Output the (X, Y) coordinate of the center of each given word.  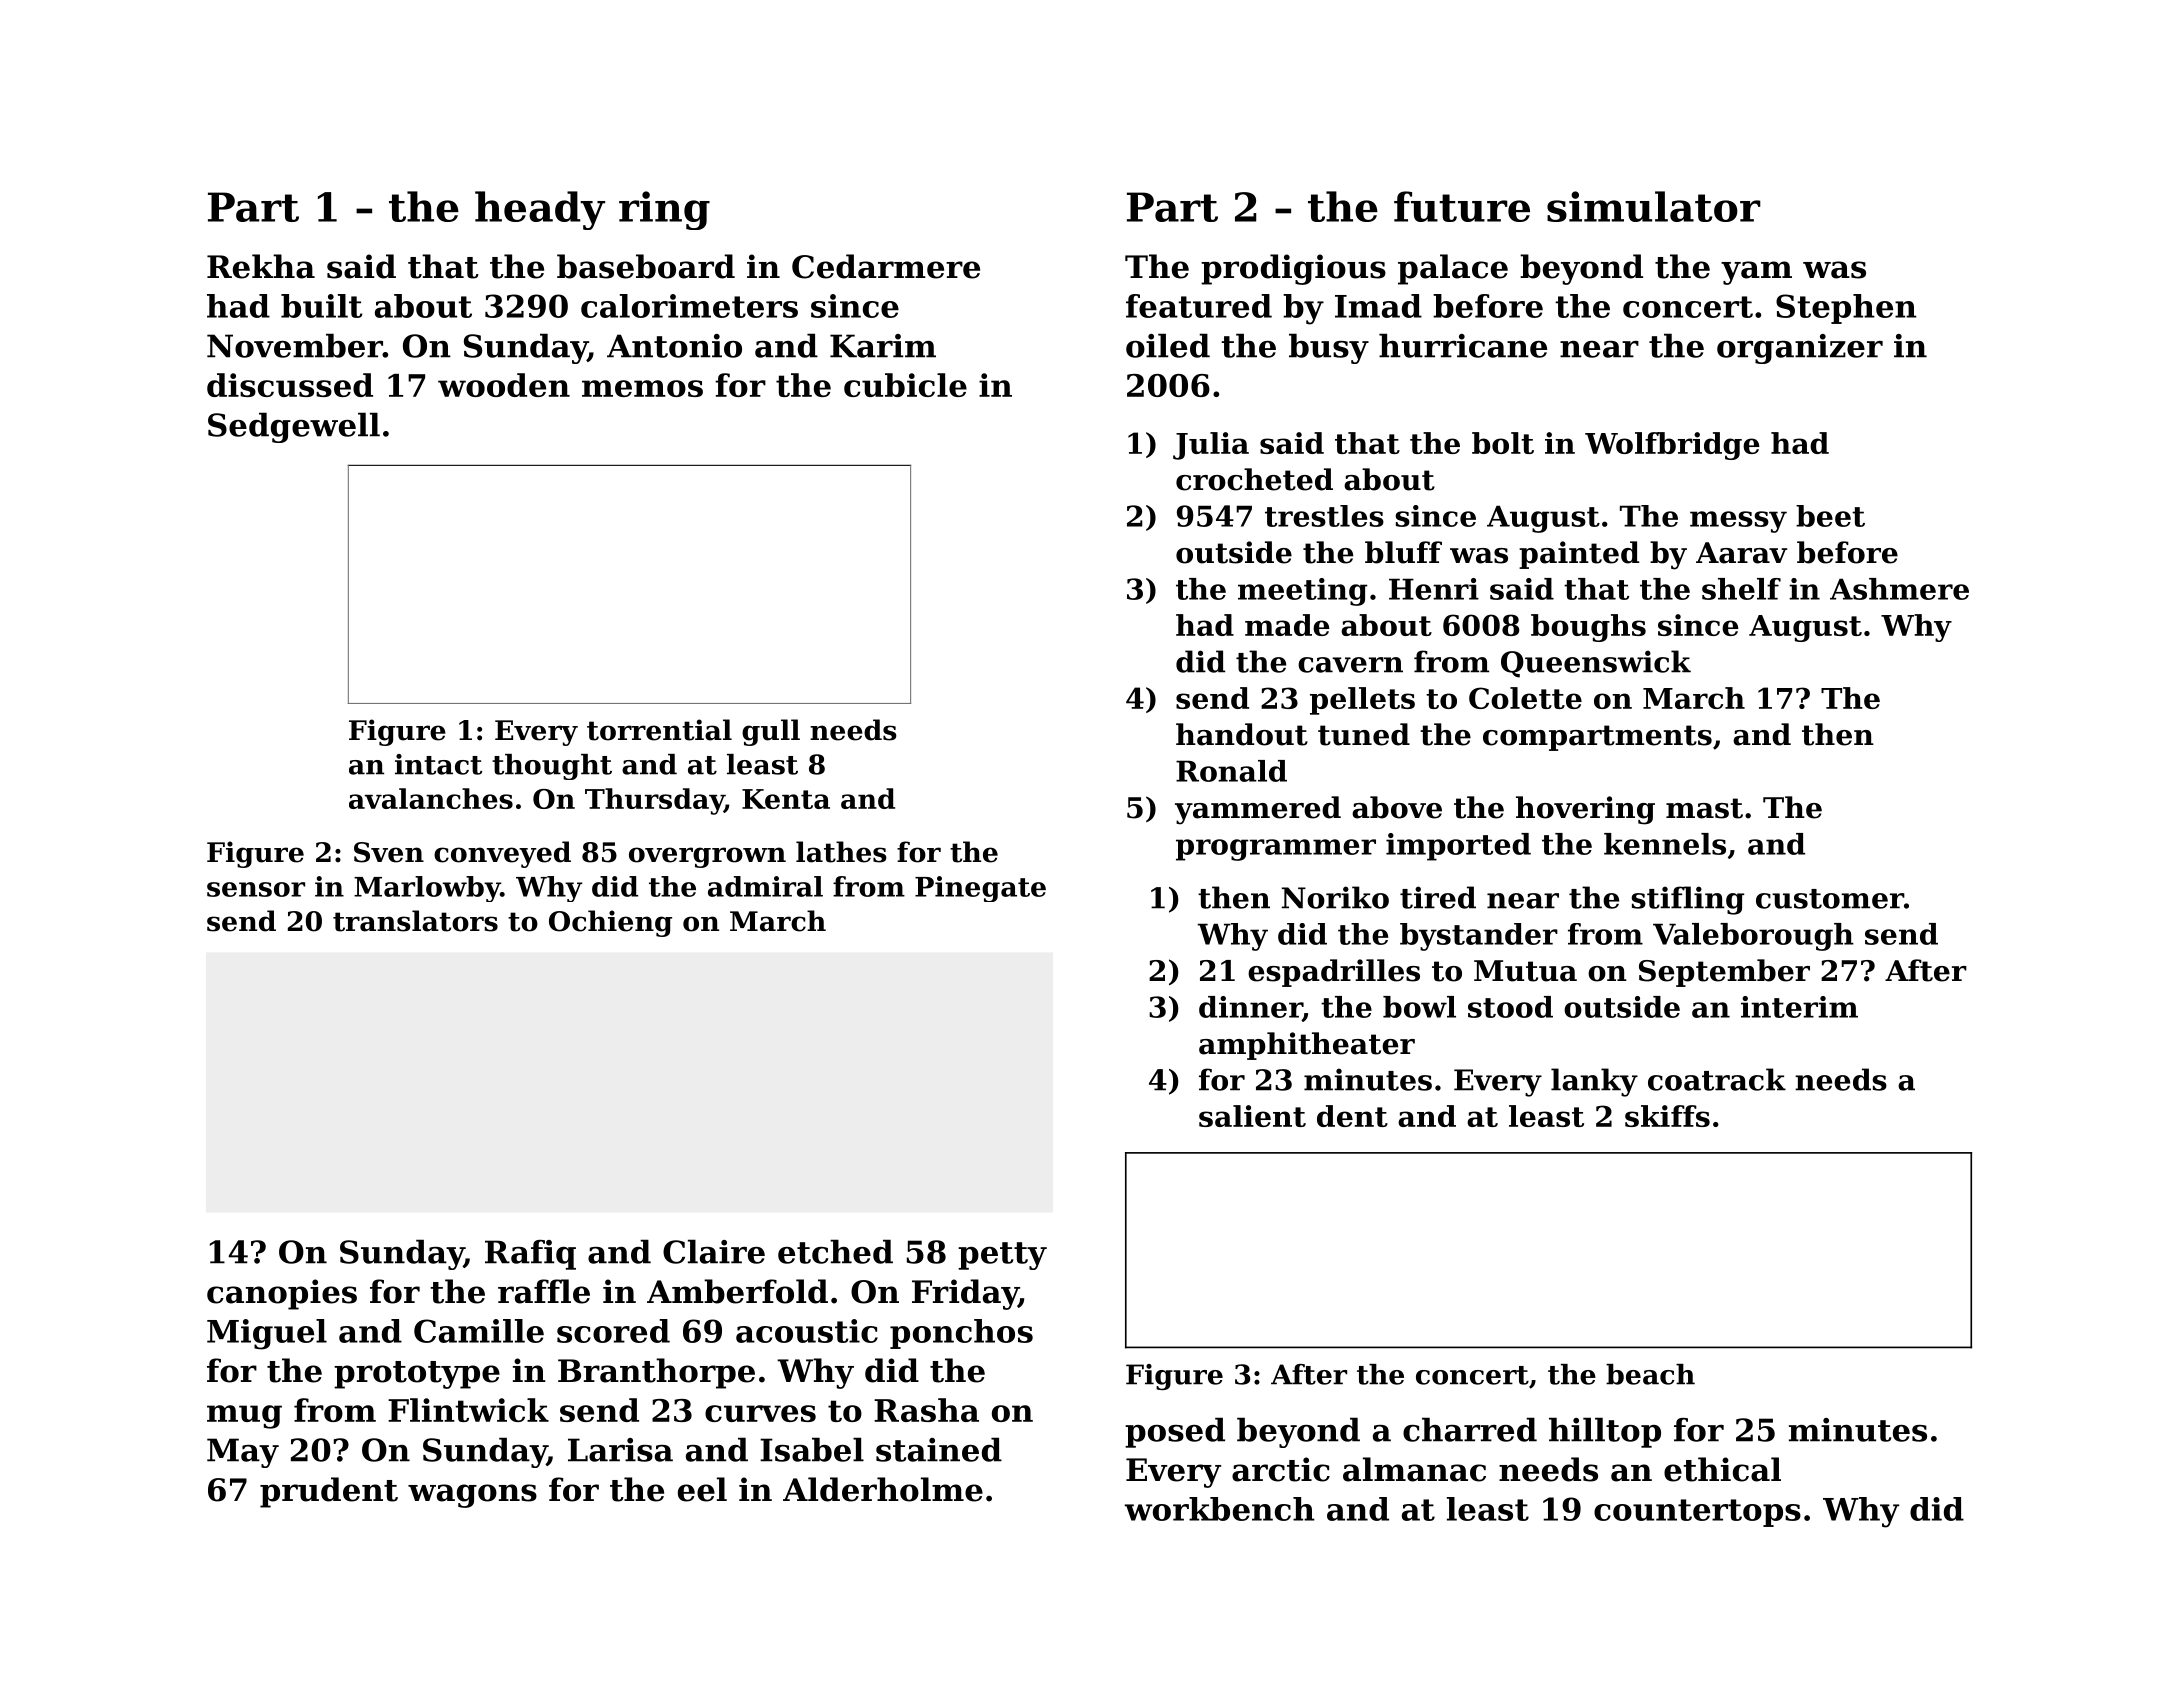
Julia (1211, 446)
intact (438, 764)
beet (1830, 516)
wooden (504, 385)
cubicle (905, 385)
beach (1650, 1374)
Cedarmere (886, 266)
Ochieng (610, 923)
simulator (1654, 206)
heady (540, 210)
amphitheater (1307, 1046)
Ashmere (1899, 589)
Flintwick (468, 1410)
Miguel (267, 1334)
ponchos (961, 1334)
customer (1830, 899)
